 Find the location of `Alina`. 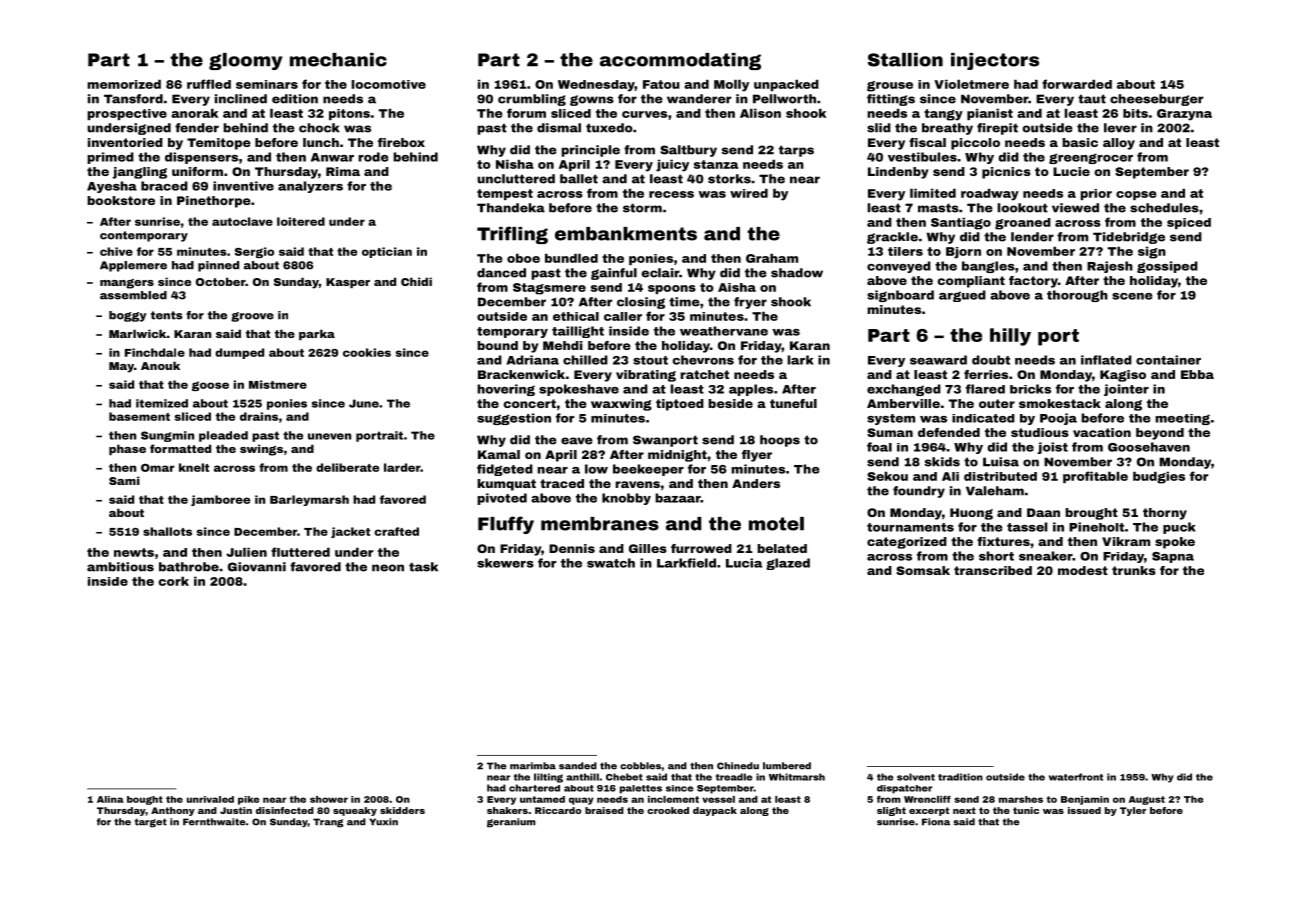

Alina is located at coordinates (110, 799).
